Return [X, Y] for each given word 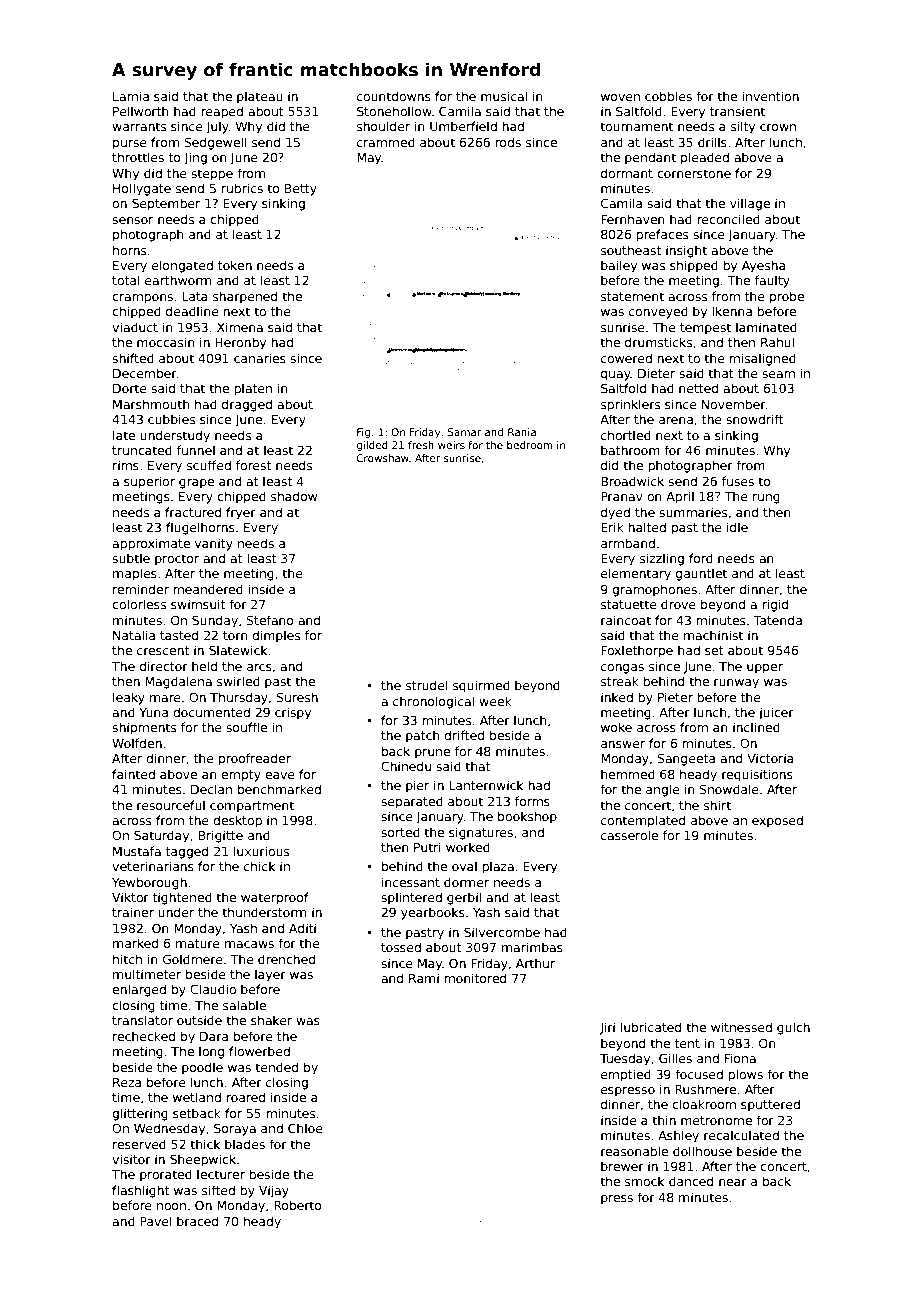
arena [676, 420]
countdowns [394, 96]
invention [770, 96]
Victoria [770, 758]
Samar [465, 432]
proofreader [255, 759]
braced [197, 1221]
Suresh [297, 697]
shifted [133, 358]
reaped [222, 112]
